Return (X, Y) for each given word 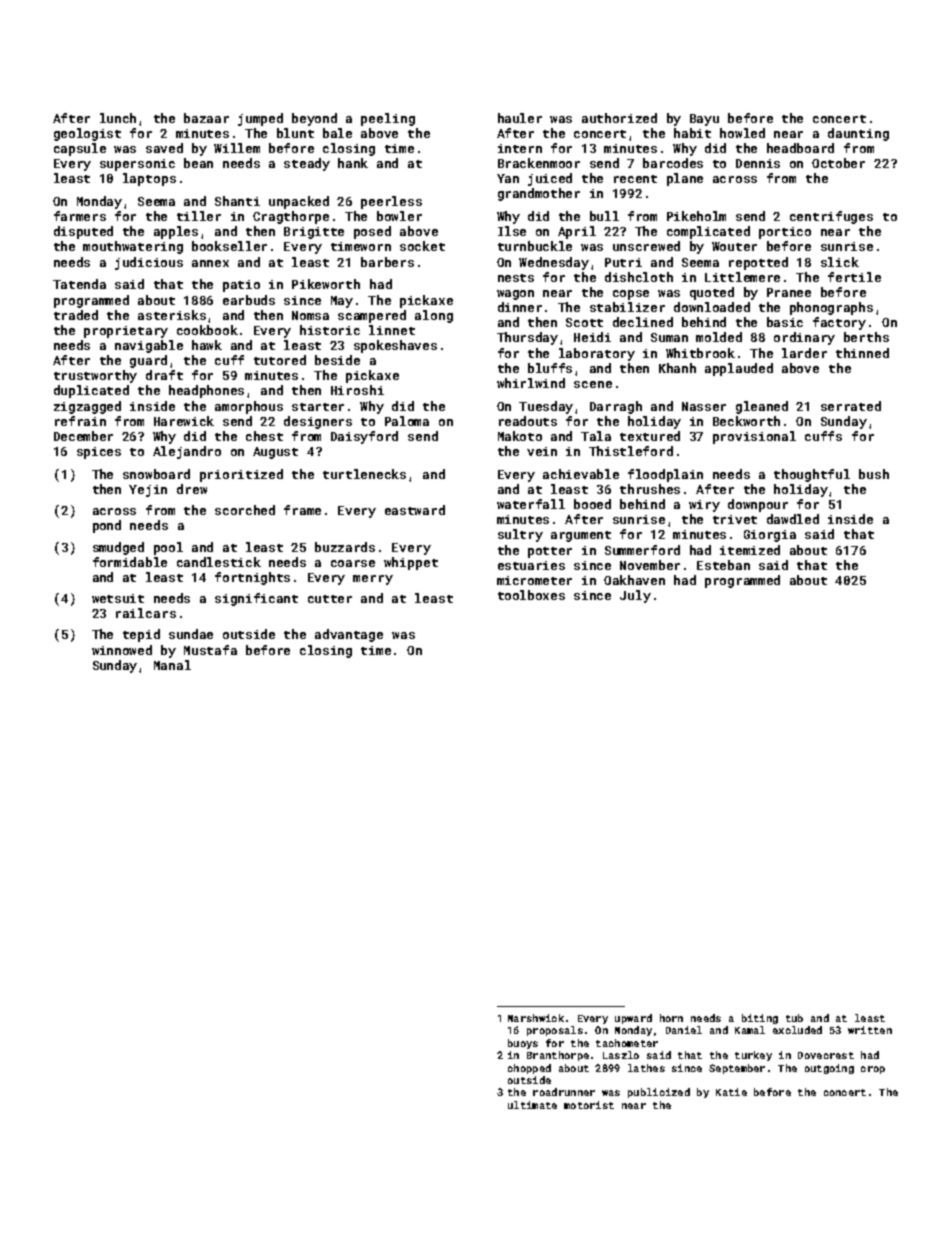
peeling (388, 119)
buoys (523, 1044)
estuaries (531, 565)
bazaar (206, 118)
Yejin (148, 491)
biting (760, 1019)
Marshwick (536, 1018)
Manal (172, 665)
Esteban (723, 565)
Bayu (704, 120)
